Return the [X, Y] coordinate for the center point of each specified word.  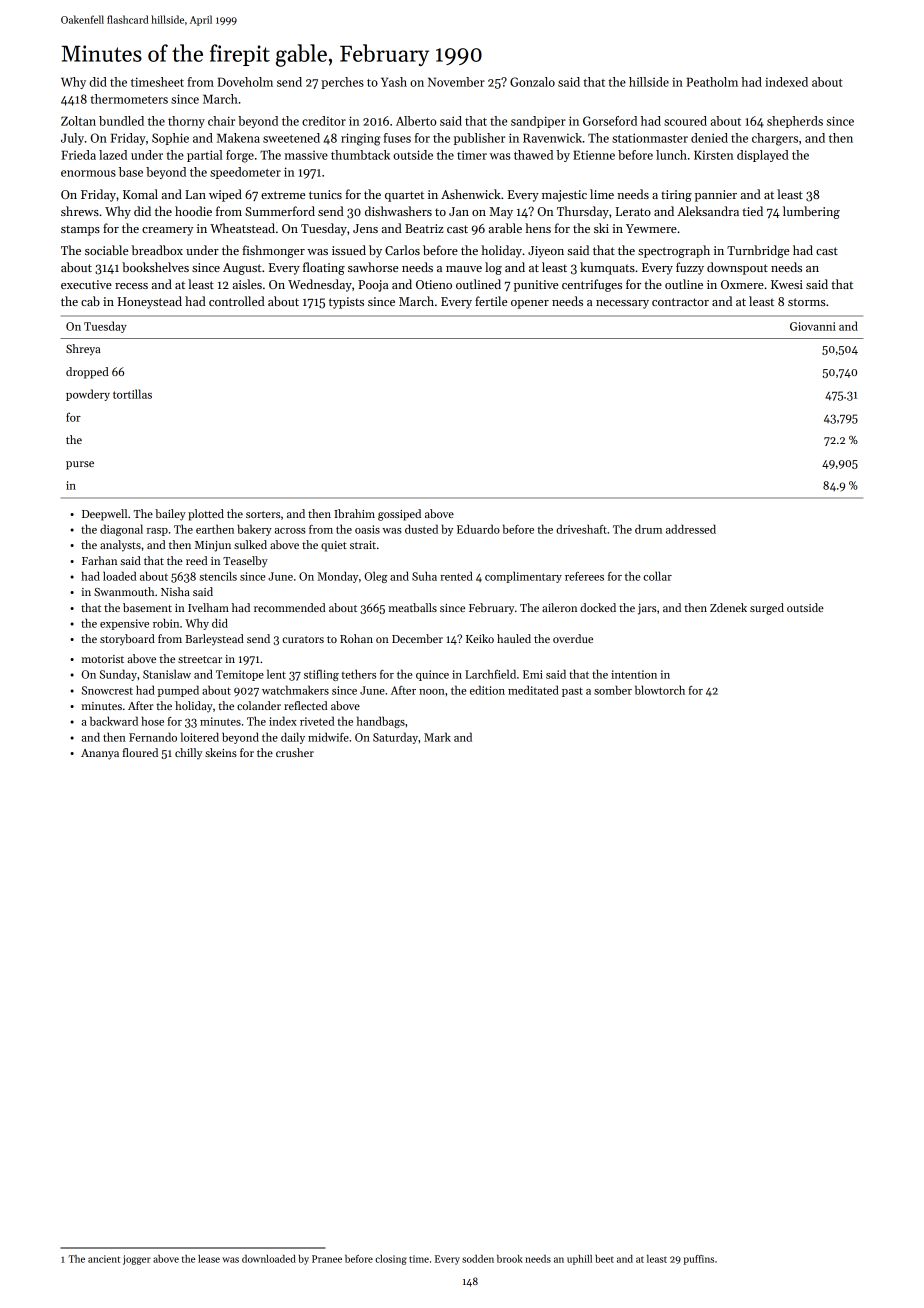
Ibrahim [354, 513]
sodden [478, 1259]
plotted [206, 515]
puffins [699, 1260]
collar [657, 576]
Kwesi [787, 284]
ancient [104, 1259]
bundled [121, 121]
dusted [421, 529]
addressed [691, 529]
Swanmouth [124, 591]
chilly [188, 754]
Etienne [594, 155]
